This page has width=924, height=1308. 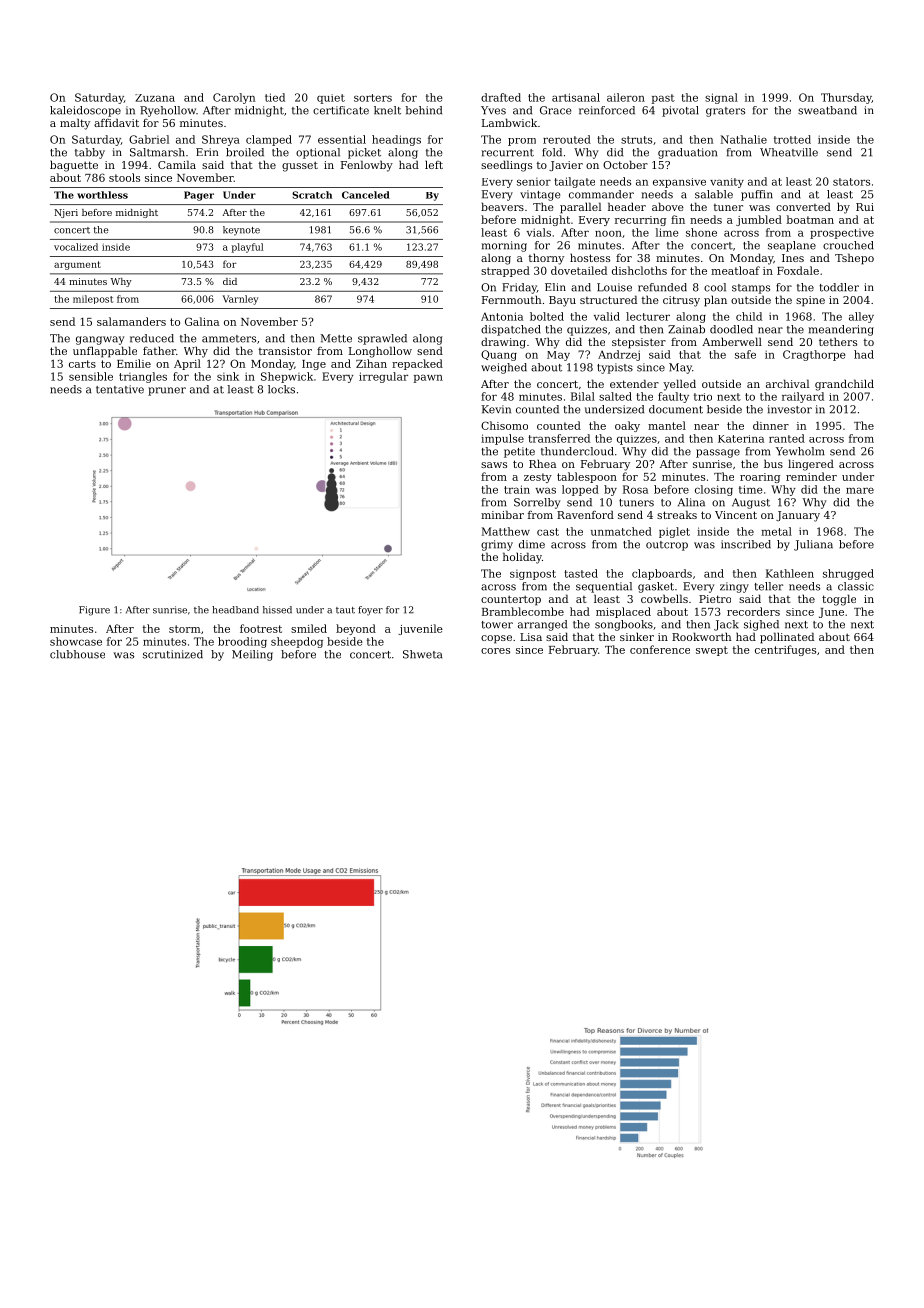 What do you see at coordinates (287, 377) in the page?
I see `Shepwick` at bounding box center [287, 377].
